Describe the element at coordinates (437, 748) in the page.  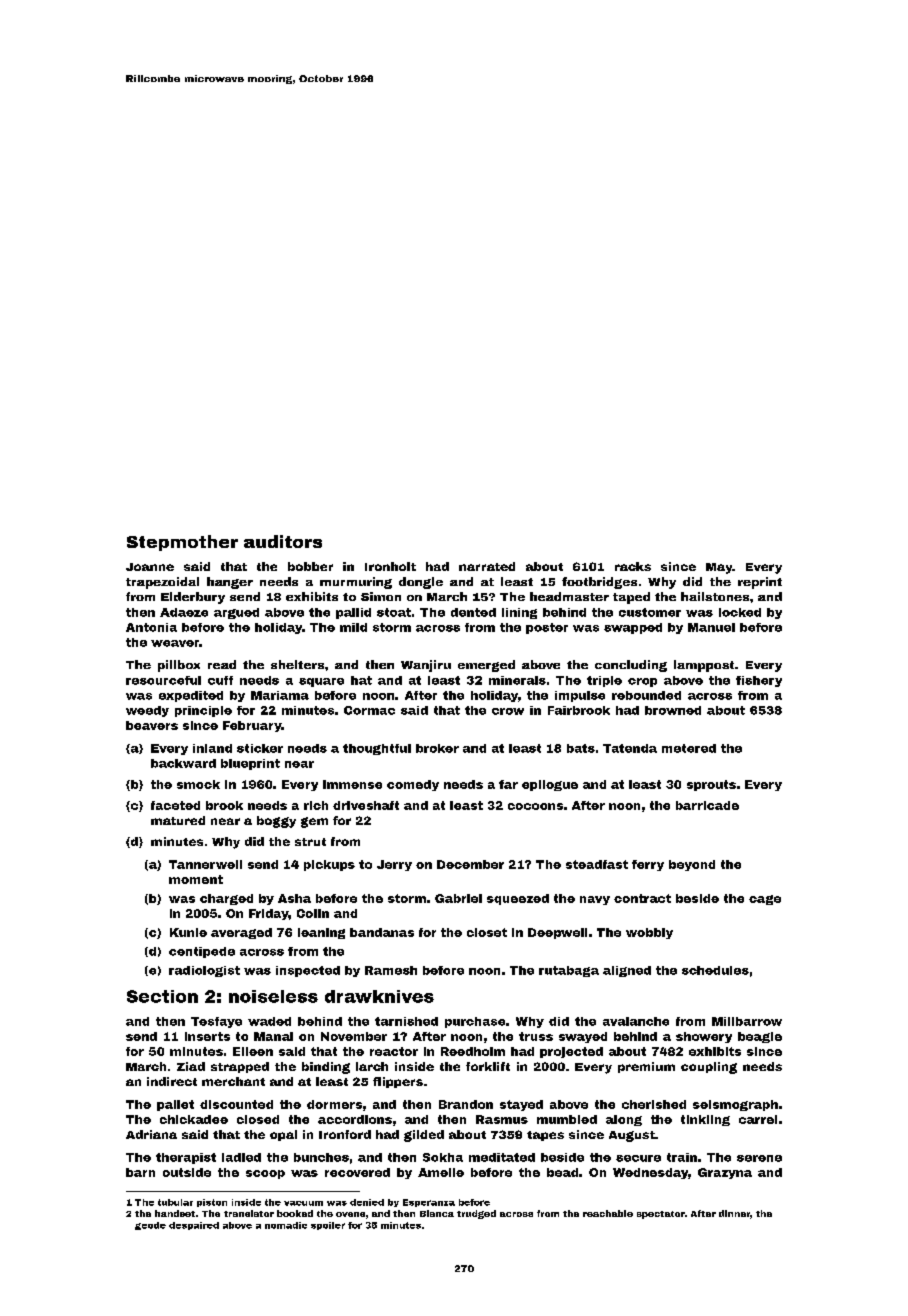
I see `broker` at that location.
